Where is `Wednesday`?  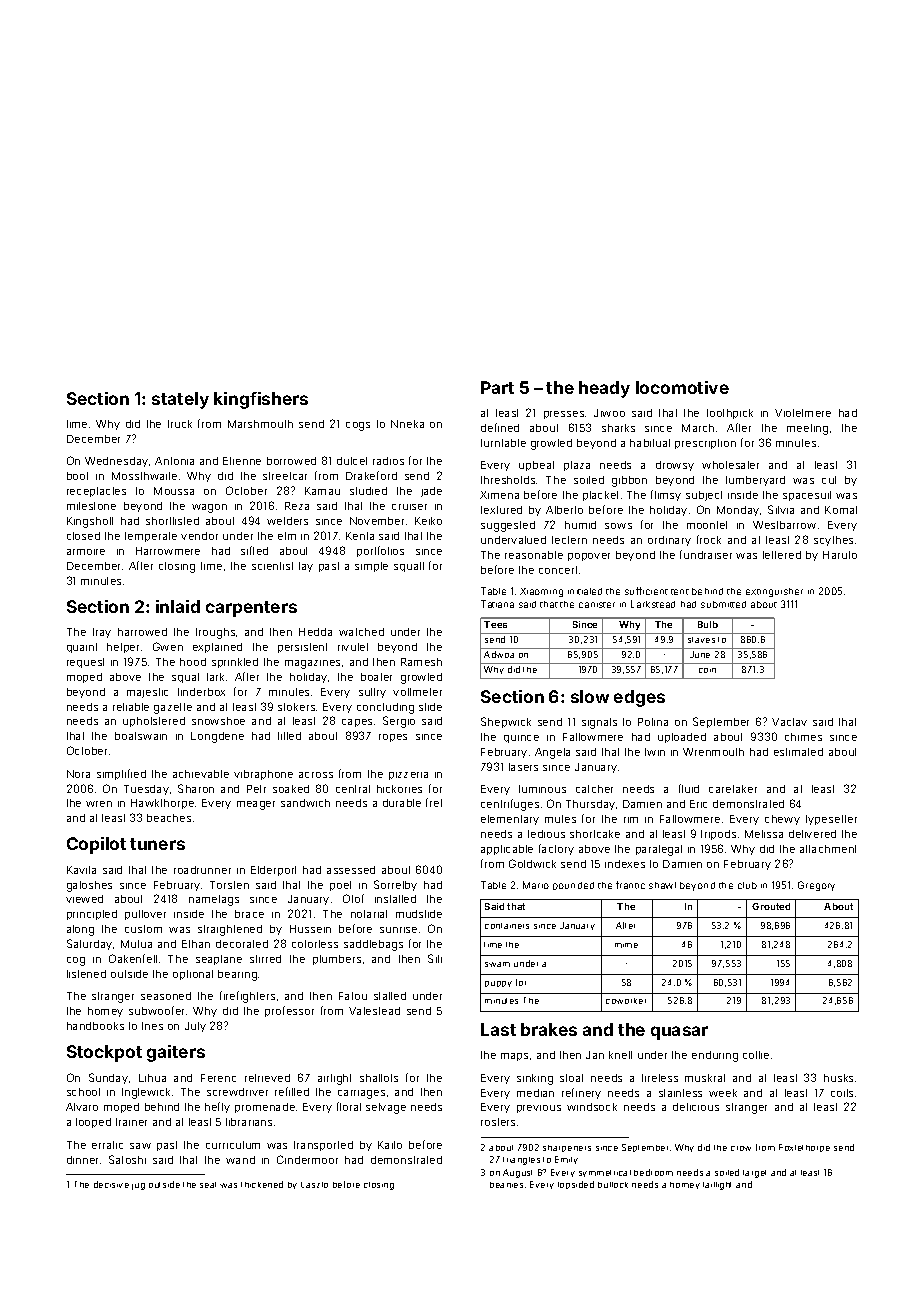
Wednesday is located at coordinates (116, 462).
